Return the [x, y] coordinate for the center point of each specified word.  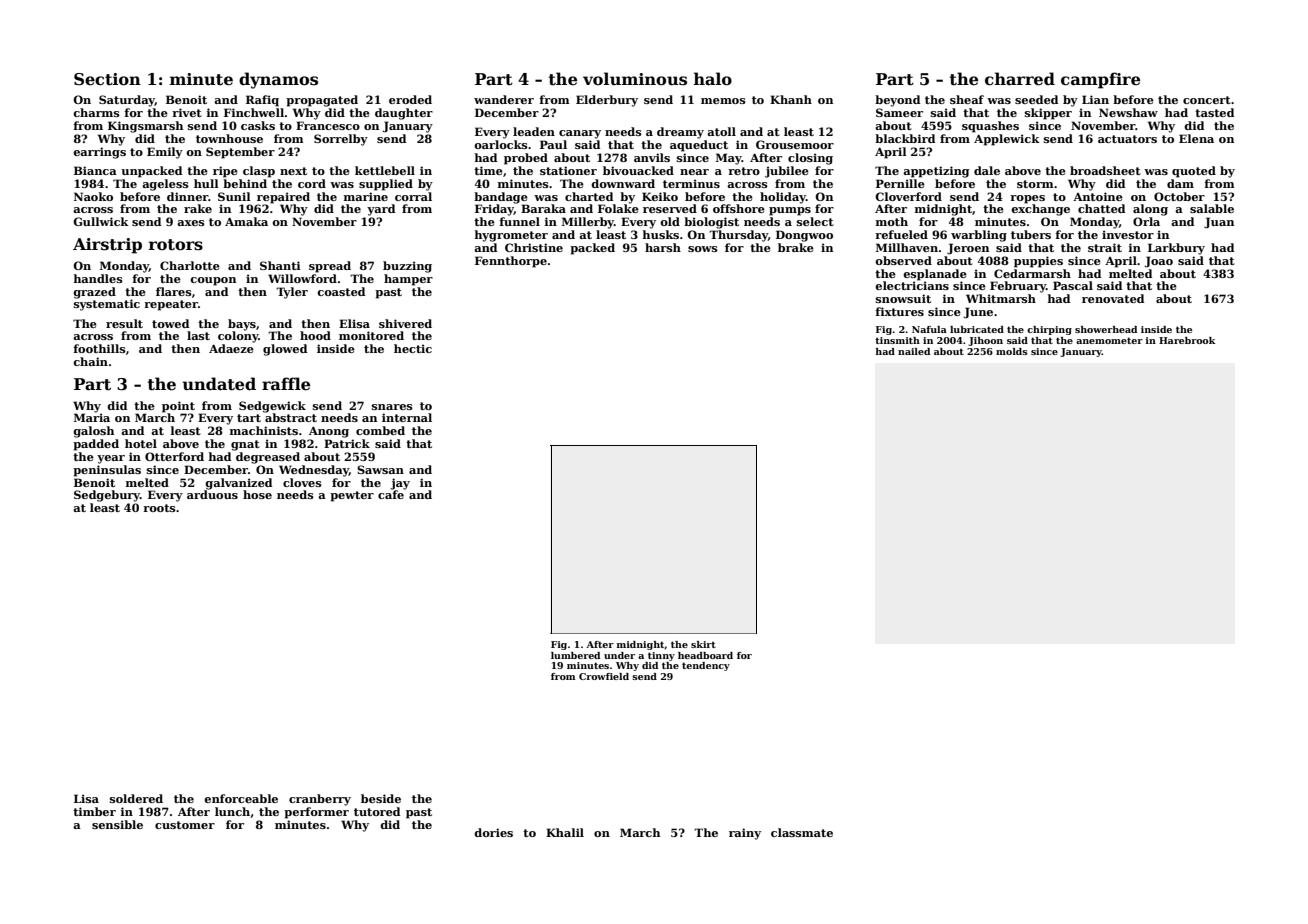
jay [400, 484]
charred [1020, 79]
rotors [176, 245]
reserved [670, 208]
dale [987, 170]
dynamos [278, 80]
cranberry [320, 800]
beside [381, 798]
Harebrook [1187, 340]
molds [1012, 351]
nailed [914, 351]
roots [159, 508]
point [178, 407]
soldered [136, 798]
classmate [802, 832]
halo [713, 79]
